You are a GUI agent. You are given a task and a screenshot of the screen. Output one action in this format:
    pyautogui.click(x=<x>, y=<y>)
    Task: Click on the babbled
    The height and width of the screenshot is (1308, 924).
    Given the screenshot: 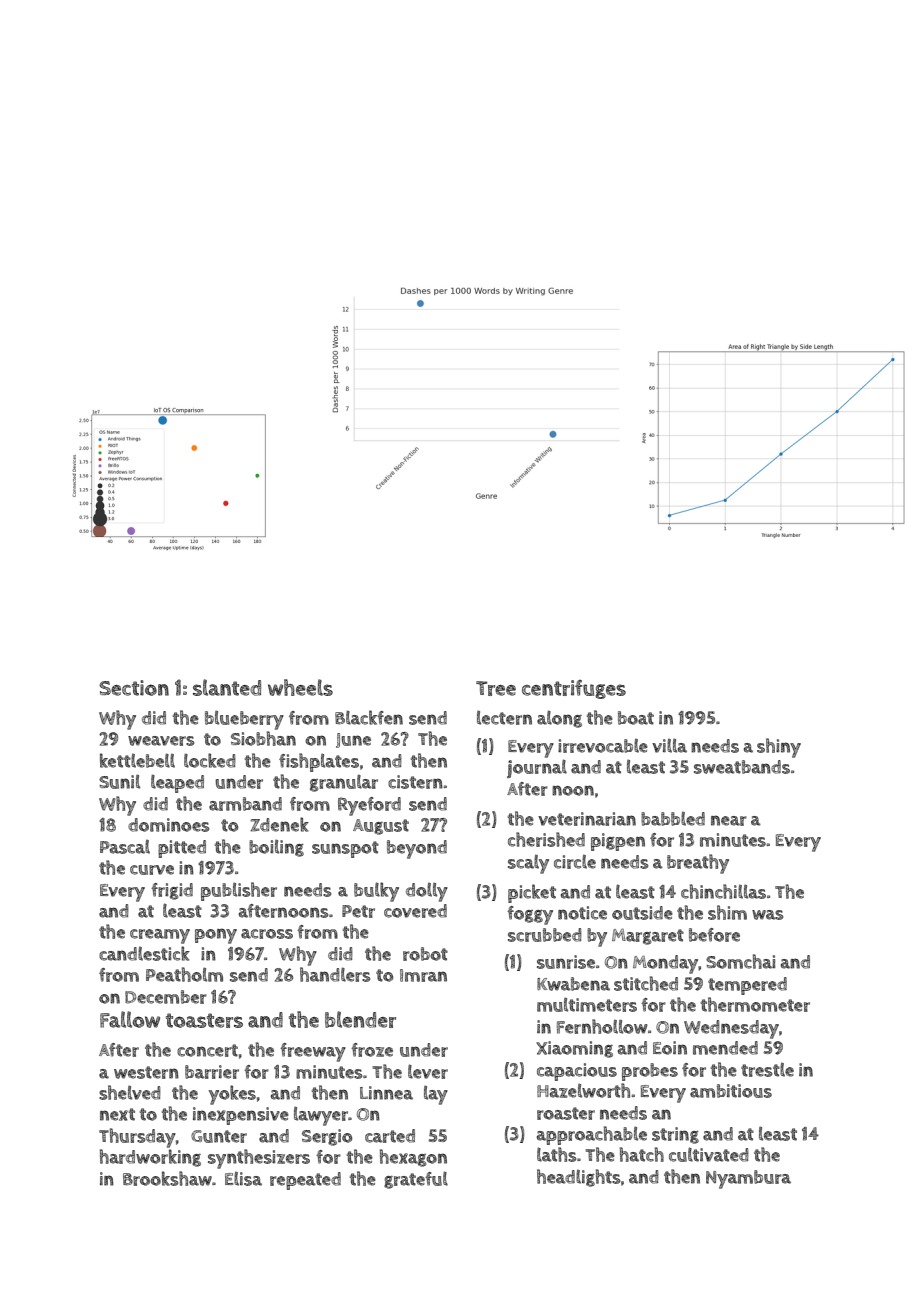 What is the action you would take?
    pyautogui.click(x=673, y=818)
